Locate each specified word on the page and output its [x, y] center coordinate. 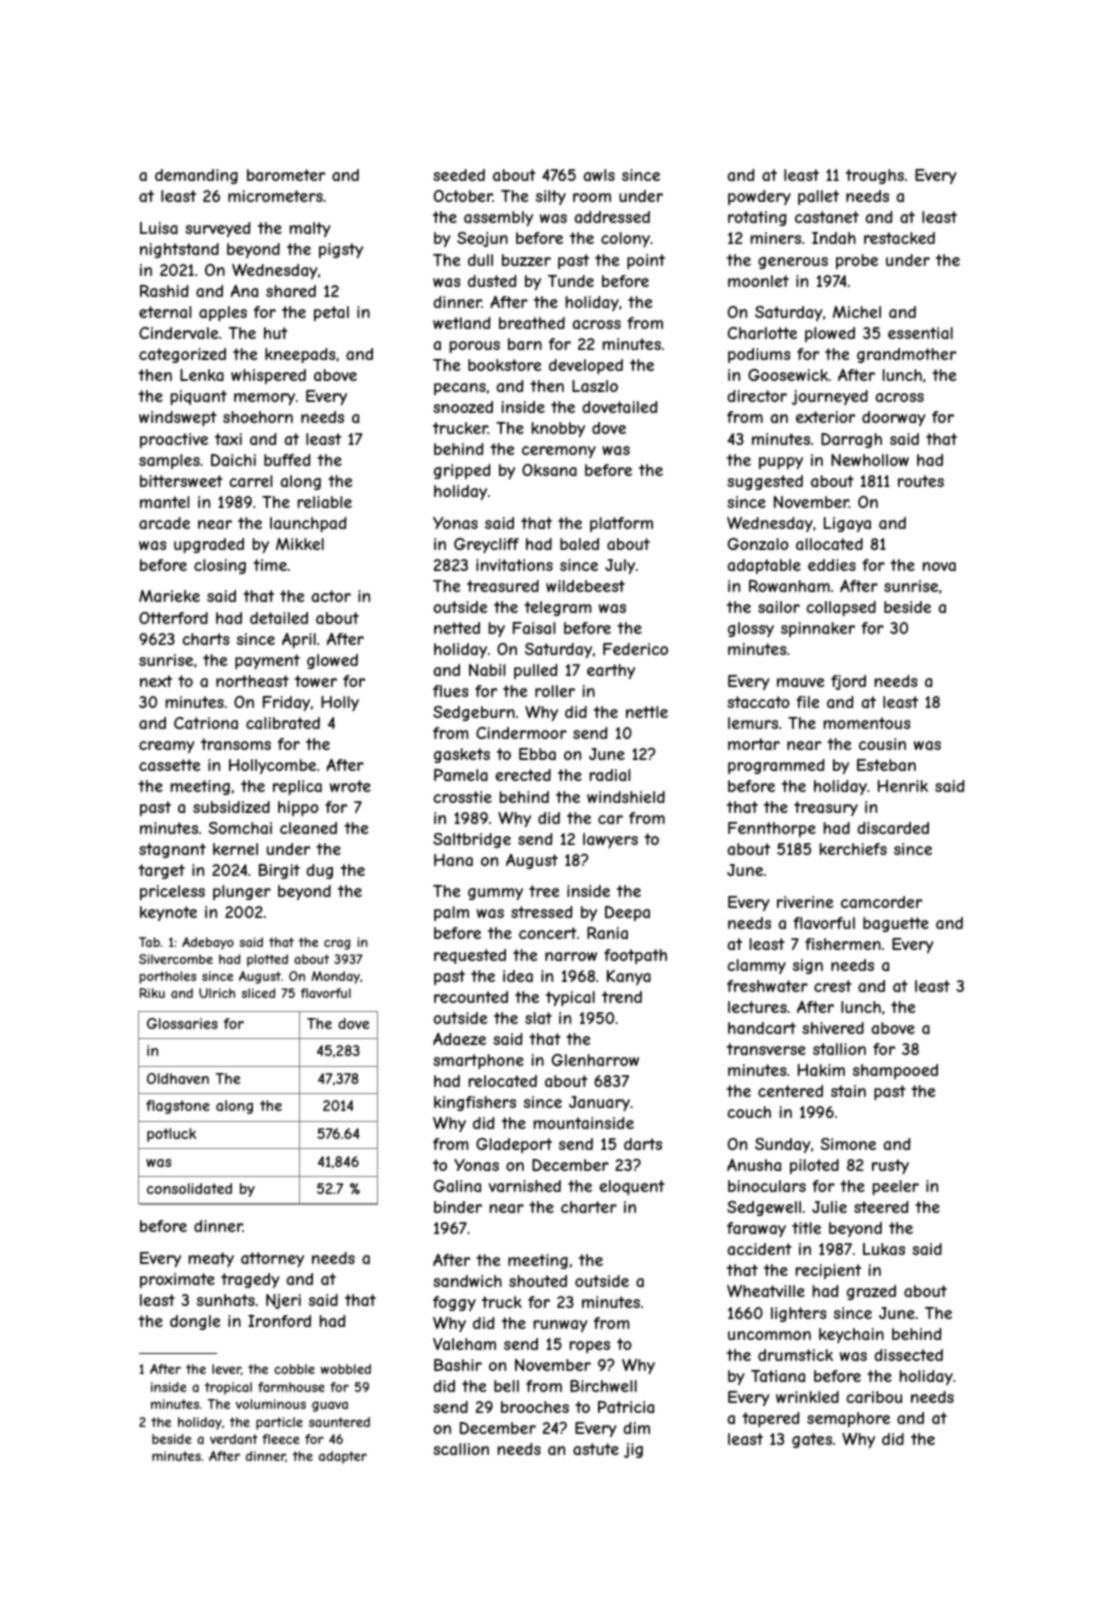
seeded [459, 175]
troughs [875, 176]
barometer [286, 175]
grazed [871, 1292]
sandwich [467, 1281]
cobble [294, 1369]
